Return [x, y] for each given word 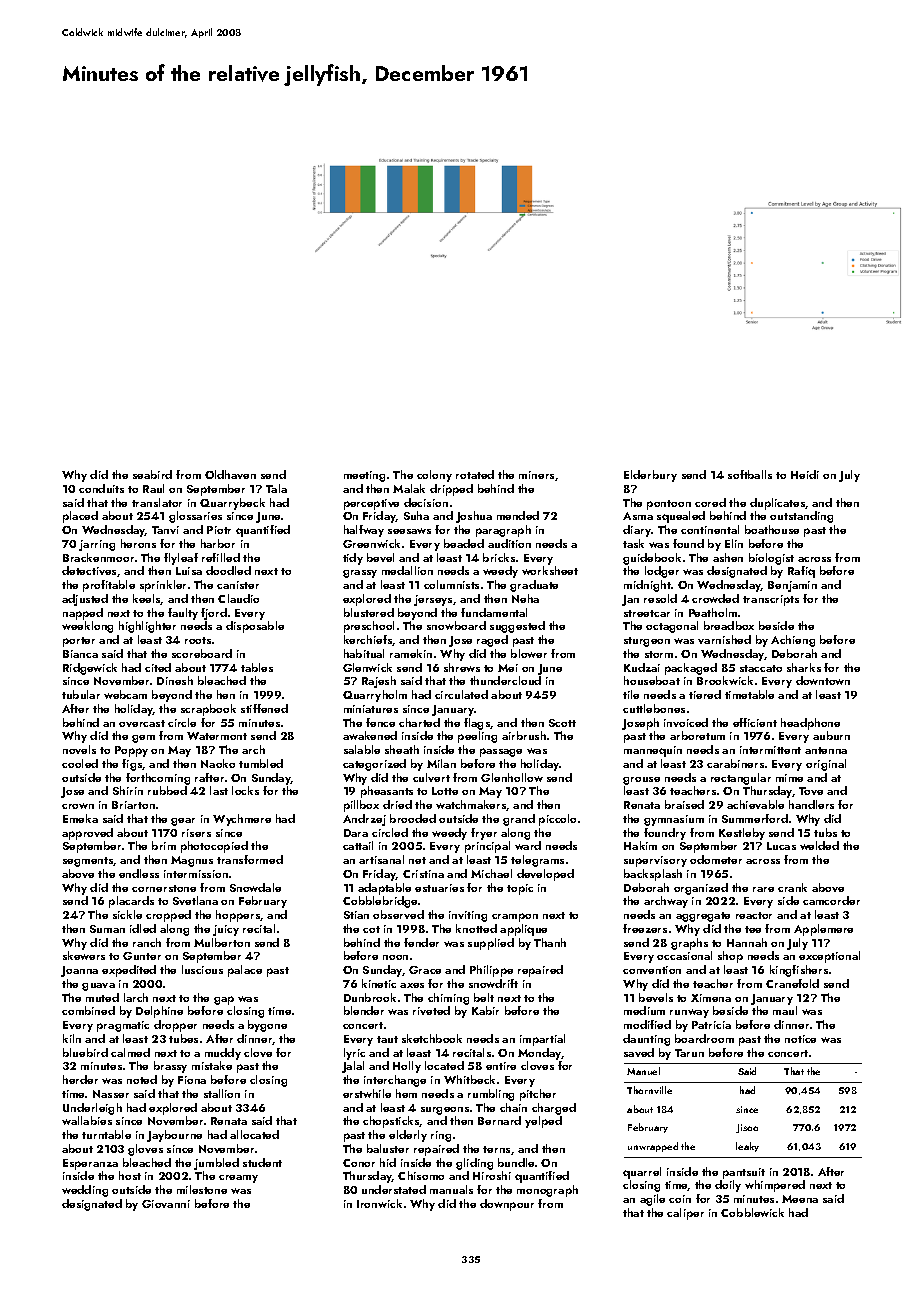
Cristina [423, 874]
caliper [685, 1214]
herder [80, 1079]
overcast [142, 723]
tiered [705, 694]
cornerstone [164, 888]
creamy [238, 1179]
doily [728, 1186]
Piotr [219, 530]
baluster [388, 1148]
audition [509, 543]
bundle [516, 1162]
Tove [811, 791]
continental [710, 529]
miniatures [371, 709]
